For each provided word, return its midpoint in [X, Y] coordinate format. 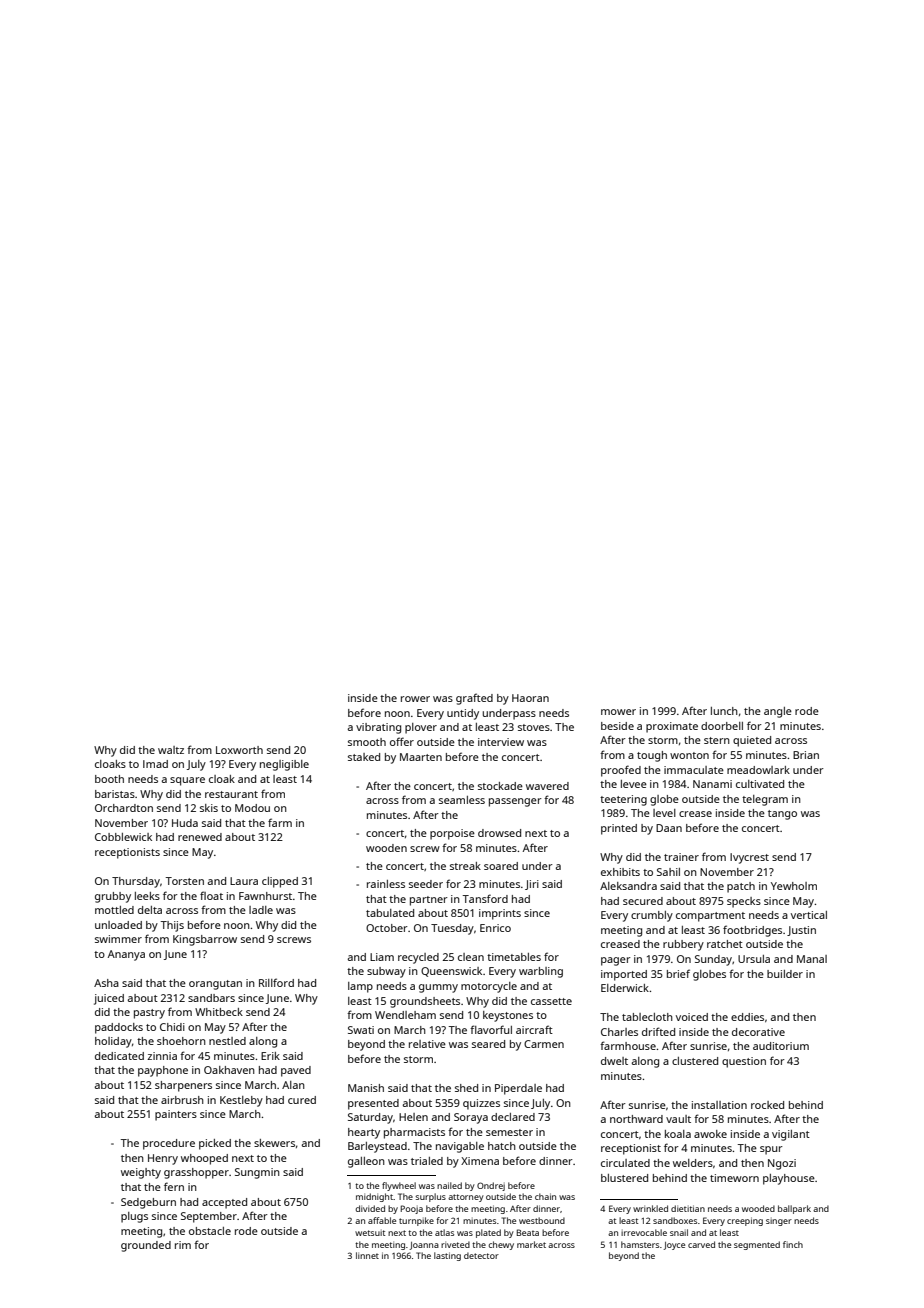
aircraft [534, 1029]
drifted [658, 1031]
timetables [514, 957]
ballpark [794, 1209]
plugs [134, 1217]
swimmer [118, 939]
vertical [809, 915]
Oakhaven [229, 1070]
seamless [462, 800]
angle [778, 712]
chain [545, 1196]
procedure [169, 1144]
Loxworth [239, 750]
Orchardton [124, 808]
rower [415, 699]
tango [782, 815]
